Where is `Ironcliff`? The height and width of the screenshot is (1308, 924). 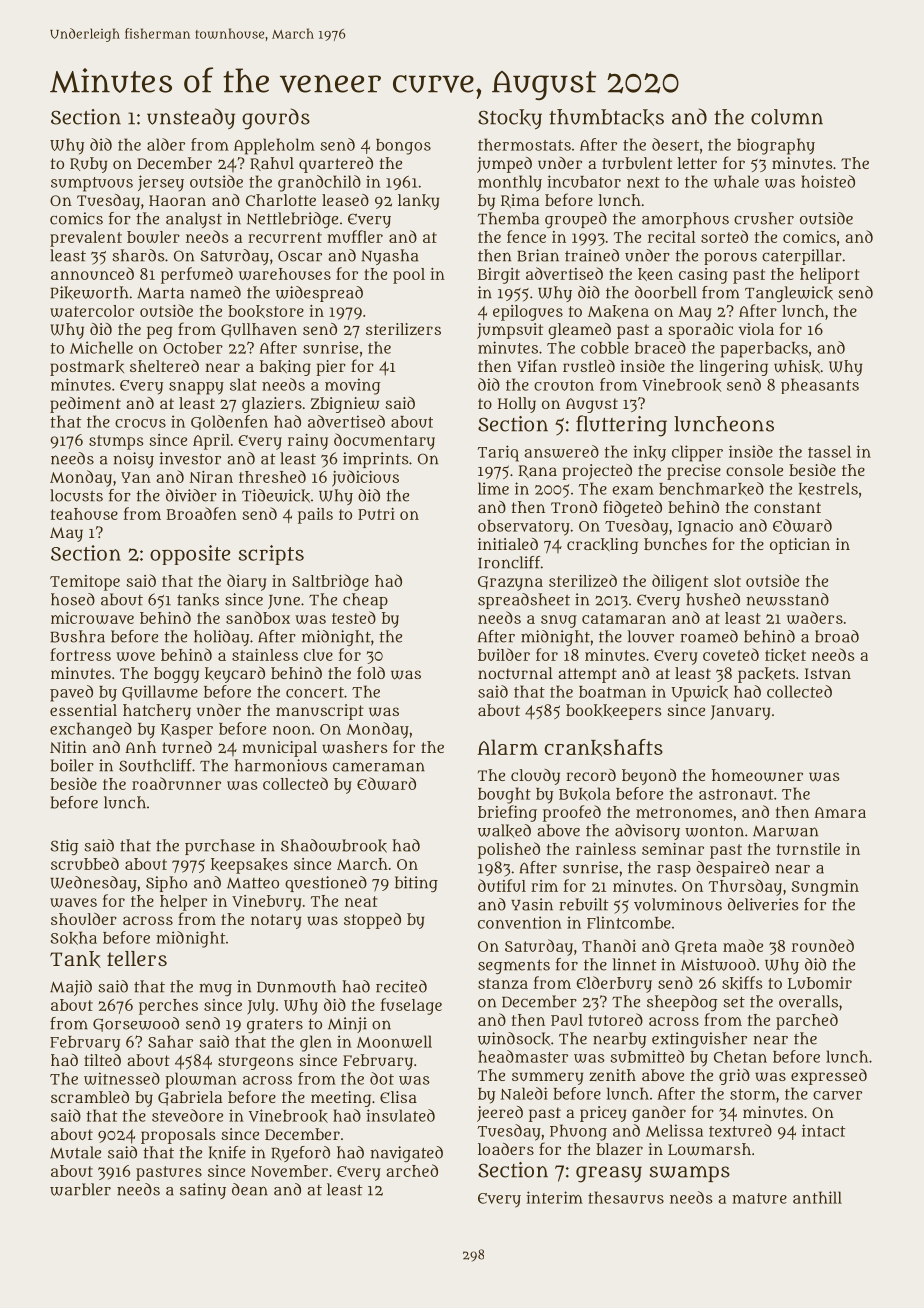
Ironcliff is located at coordinates (509, 562).
